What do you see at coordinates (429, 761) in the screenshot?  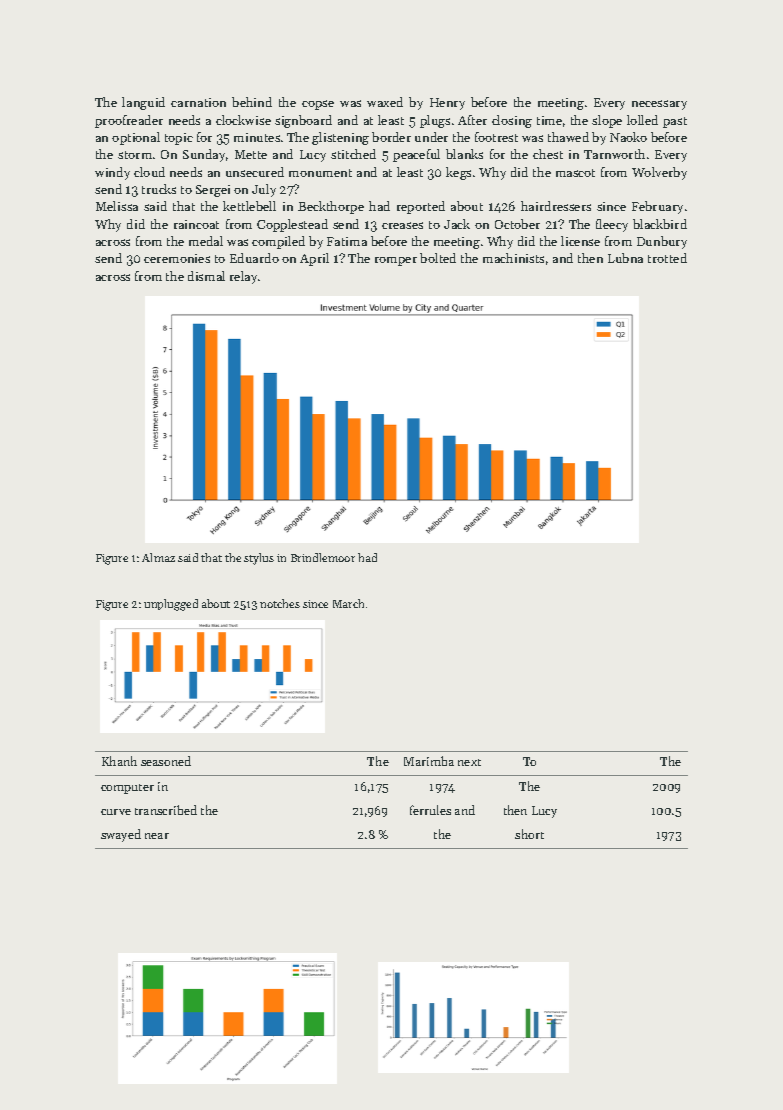 I see `Marimba` at bounding box center [429, 761].
